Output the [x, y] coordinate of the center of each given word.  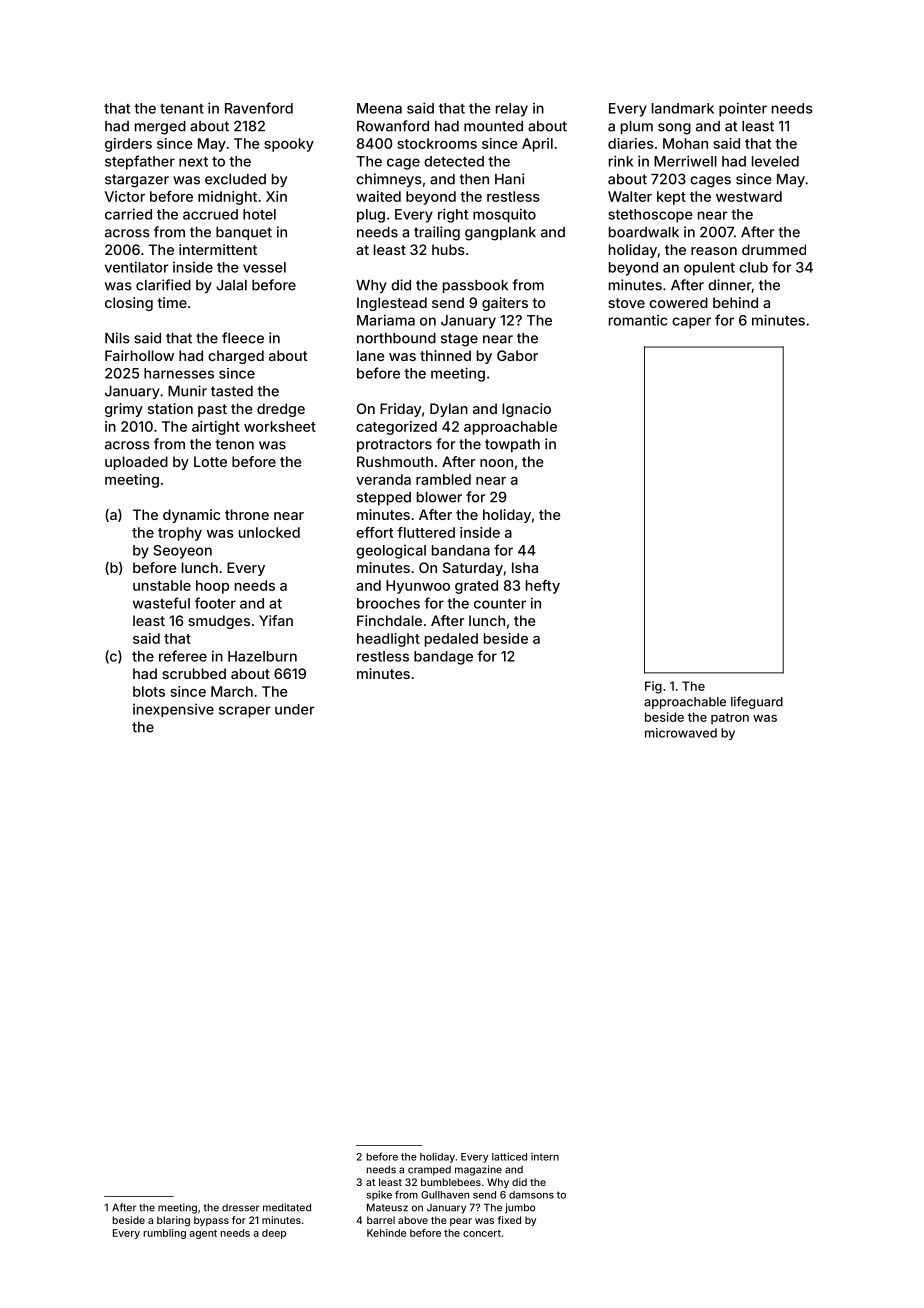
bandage [443, 658]
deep [274, 1234]
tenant [182, 109]
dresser [240, 1208]
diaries [631, 143]
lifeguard [757, 702]
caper [691, 323]
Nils [117, 338]
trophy [180, 534]
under [295, 709]
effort [374, 532]
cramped [429, 1171]
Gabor [517, 355]
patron [730, 719]
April [537, 145]
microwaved [681, 733]
